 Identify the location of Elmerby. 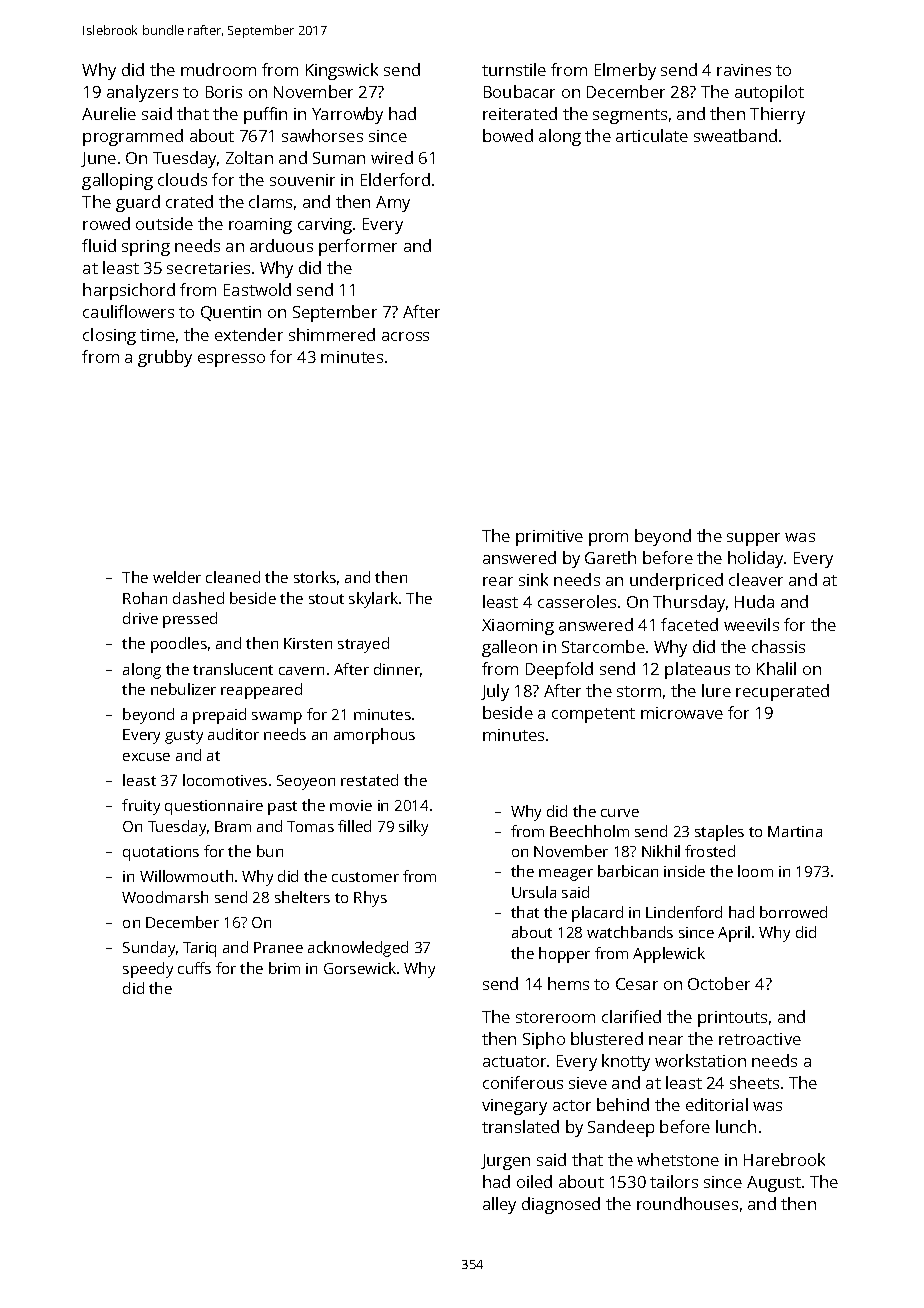
(625, 71).
